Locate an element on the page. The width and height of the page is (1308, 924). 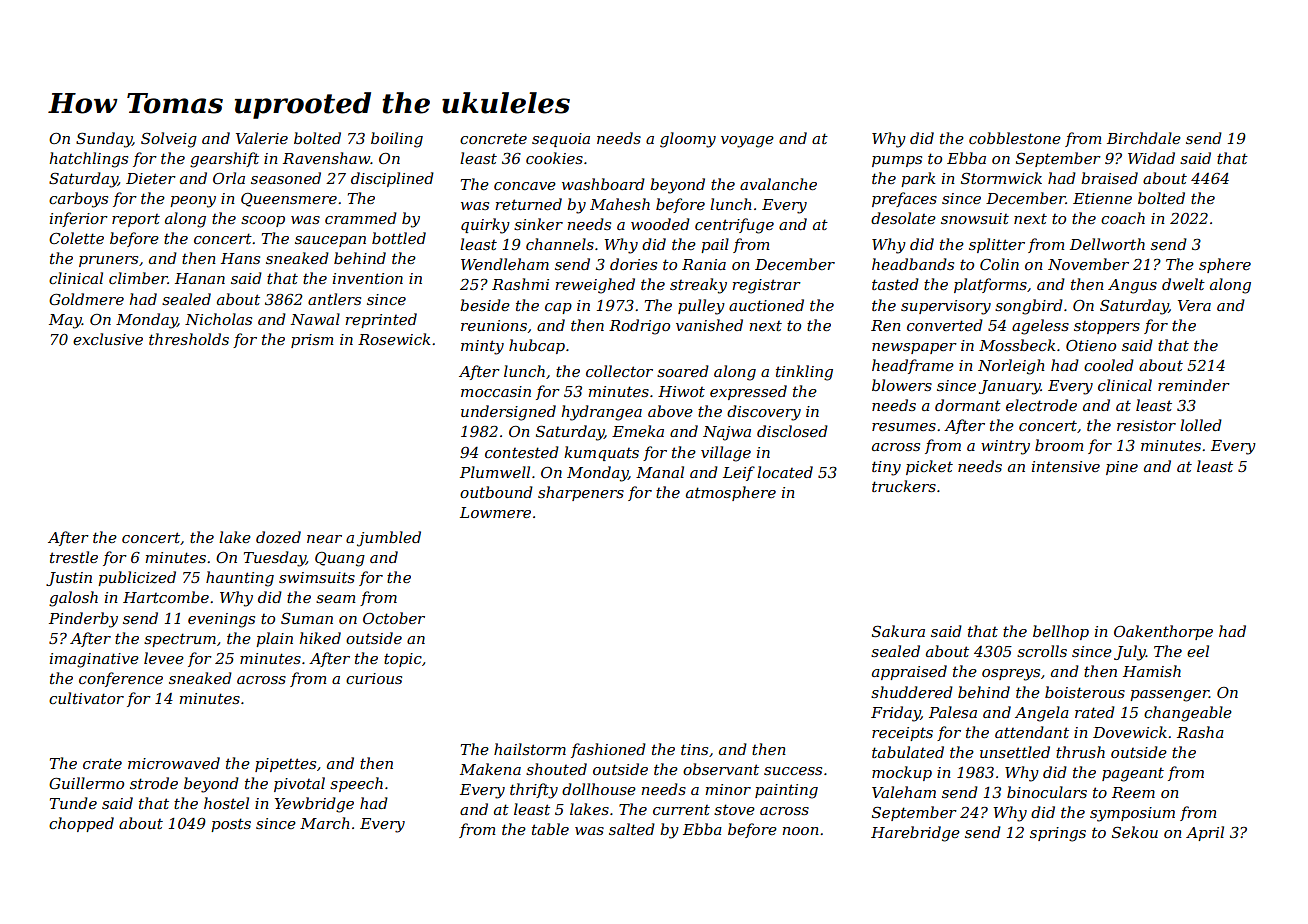
broom is located at coordinates (1059, 445).
